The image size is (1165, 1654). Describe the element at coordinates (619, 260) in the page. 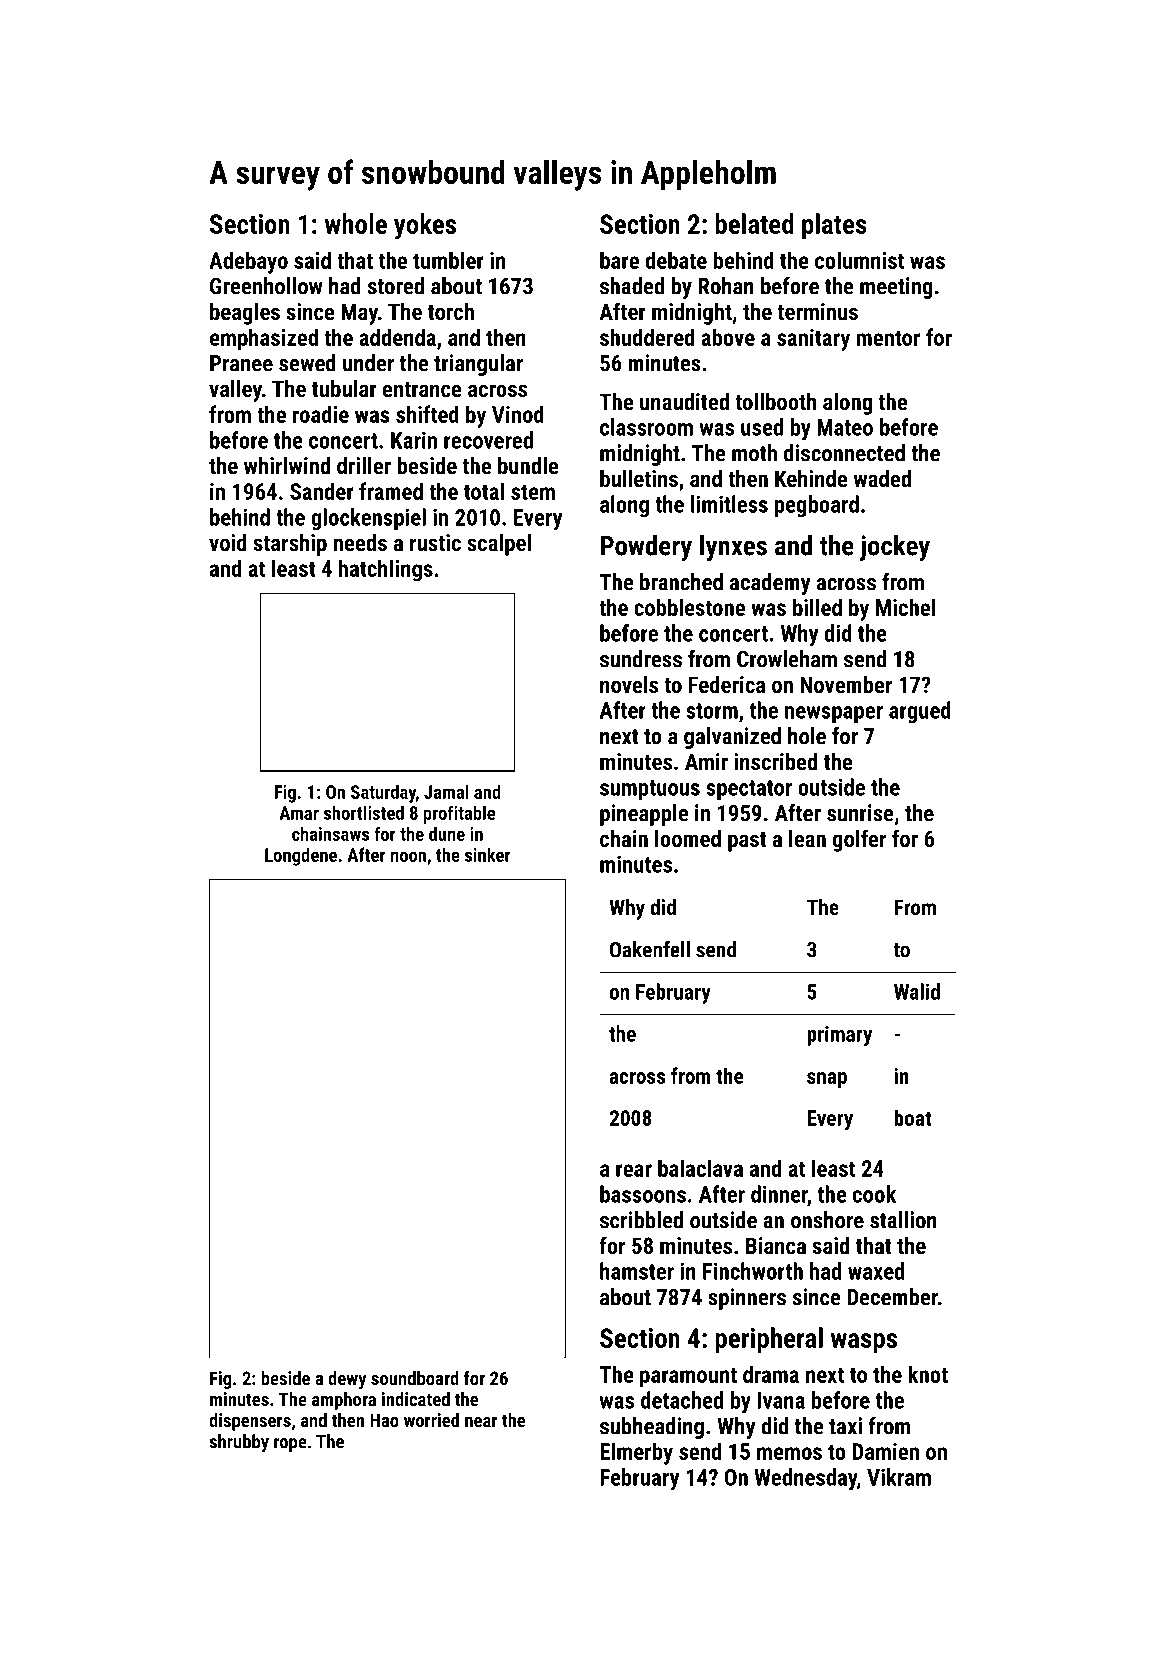

I see `bare` at that location.
